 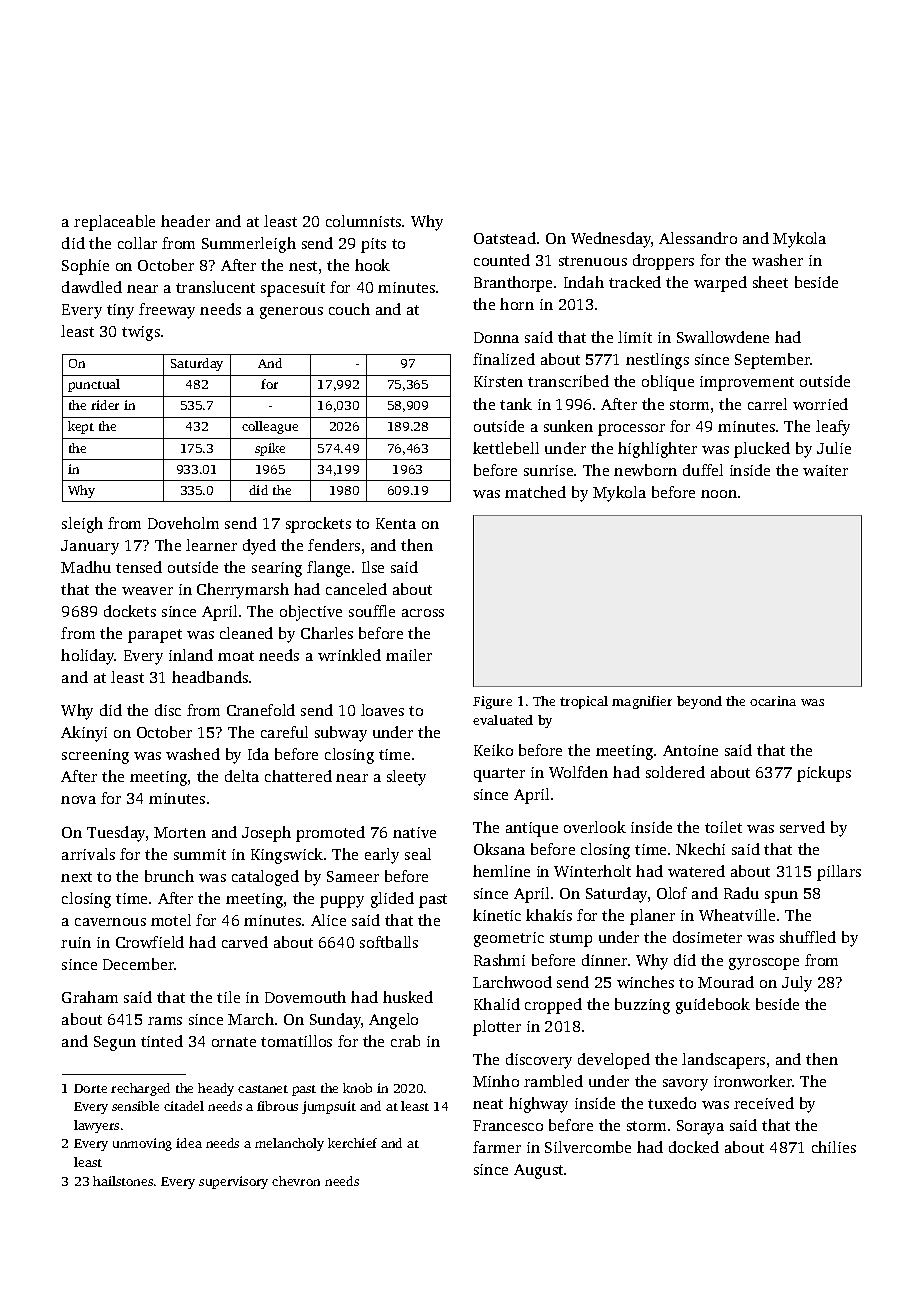 What do you see at coordinates (834, 1147) in the screenshot?
I see `chilies` at bounding box center [834, 1147].
